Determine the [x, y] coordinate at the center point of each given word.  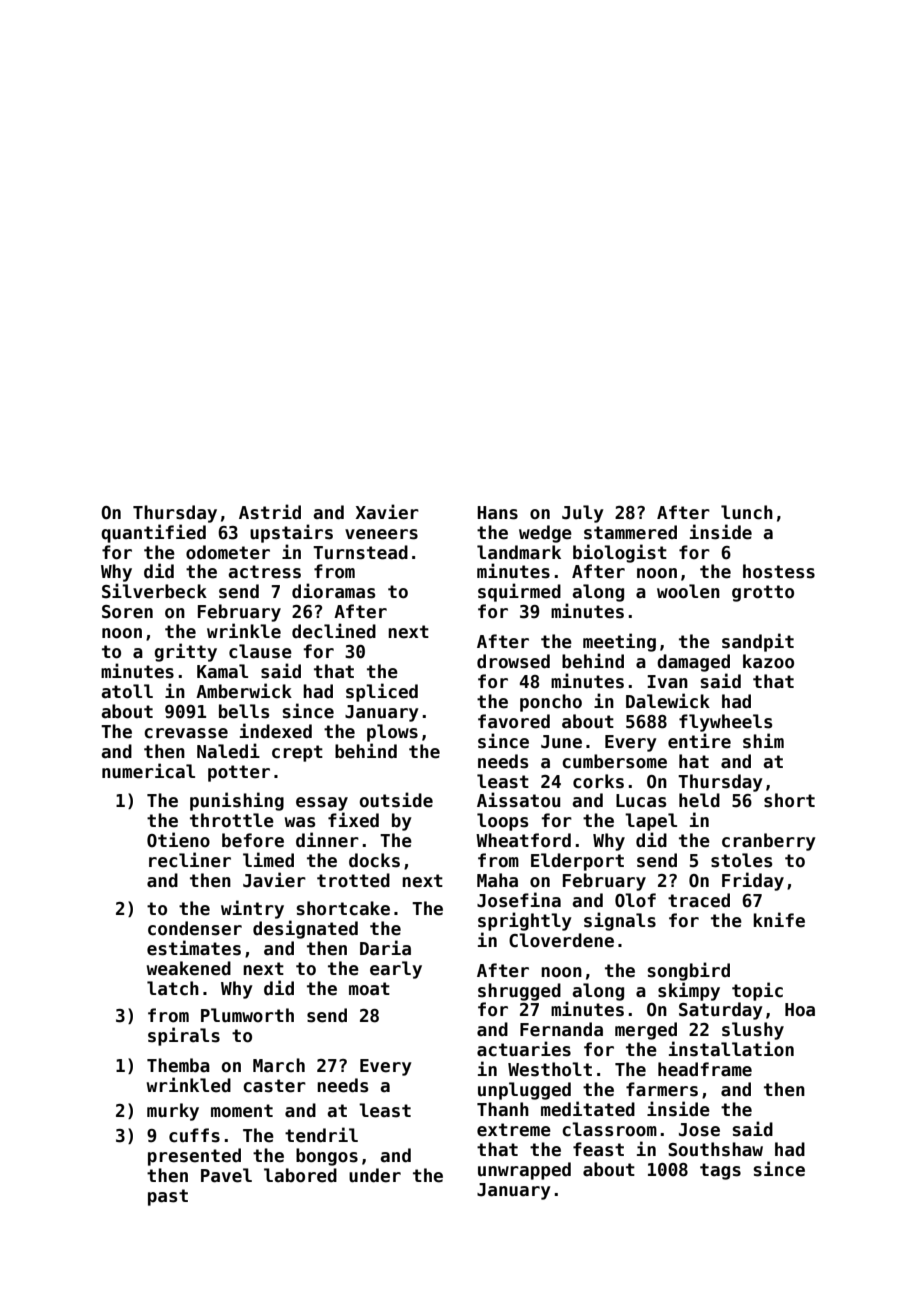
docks [374, 860]
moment [242, 1111]
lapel [651, 822]
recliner [190, 860]
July [583, 514]
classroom [609, 1129]
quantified [153, 533]
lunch [747, 512]
